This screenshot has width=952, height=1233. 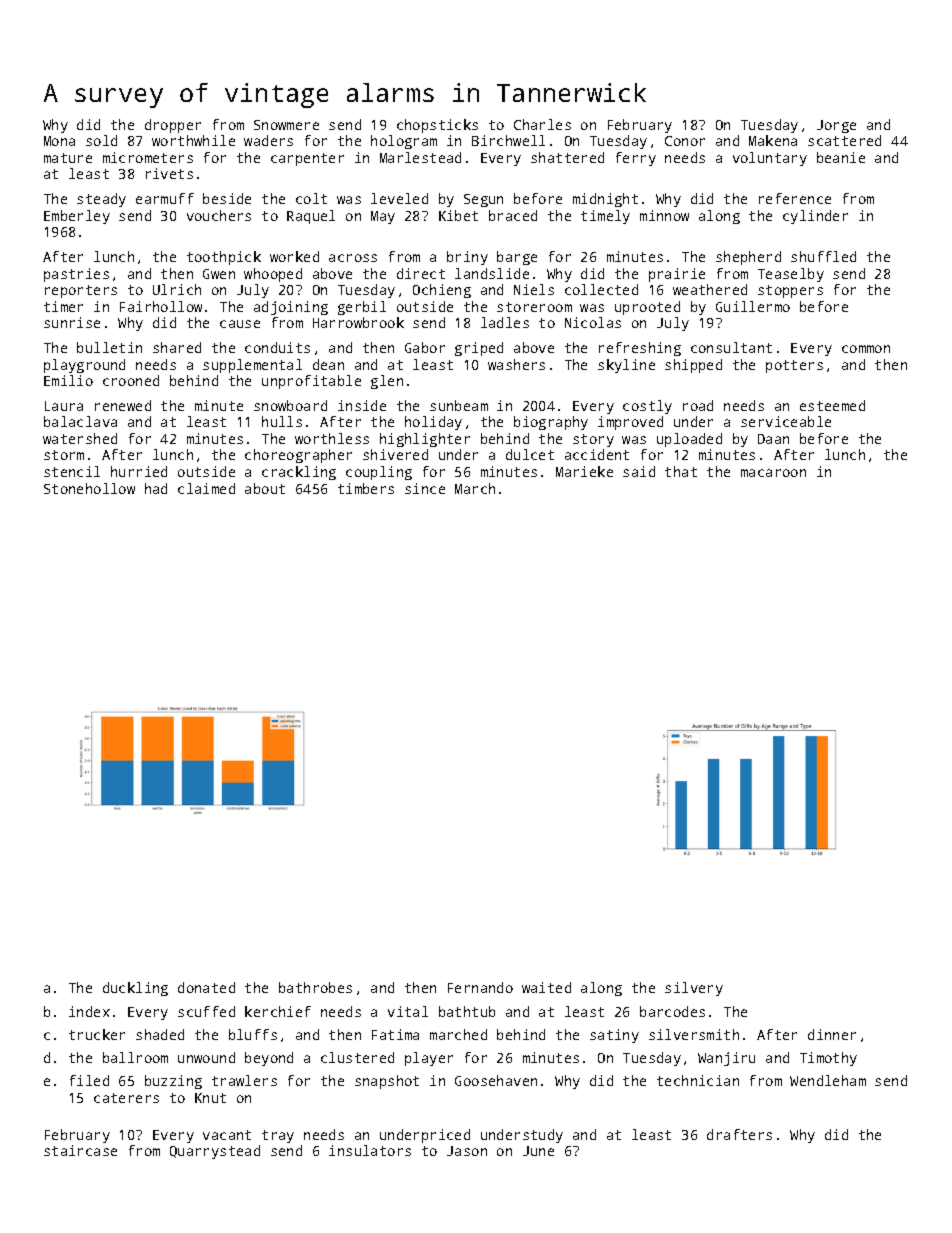 I want to click on Jorge, so click(x=836, y=126).
